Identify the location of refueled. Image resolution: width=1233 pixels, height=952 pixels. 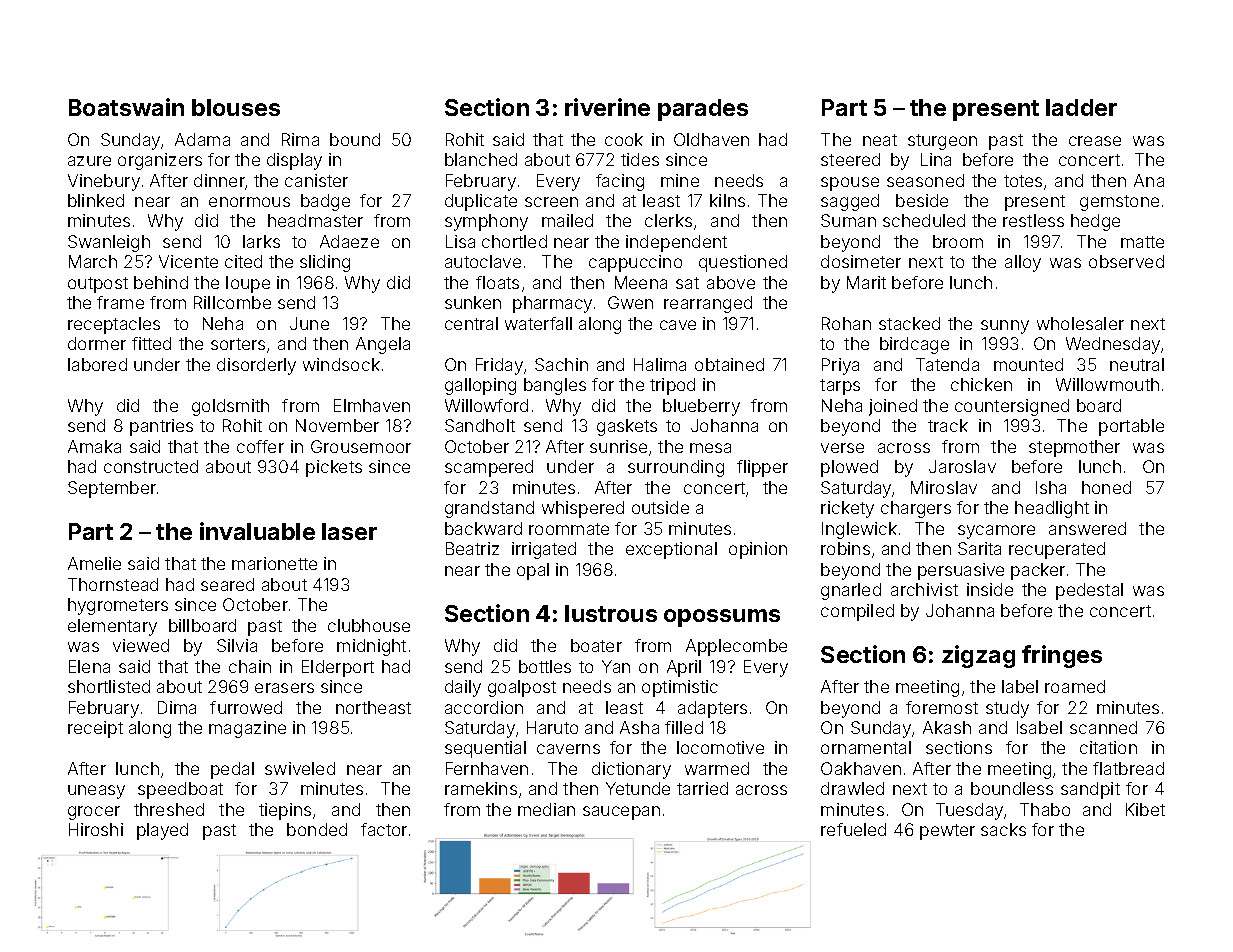
(853, 829).
